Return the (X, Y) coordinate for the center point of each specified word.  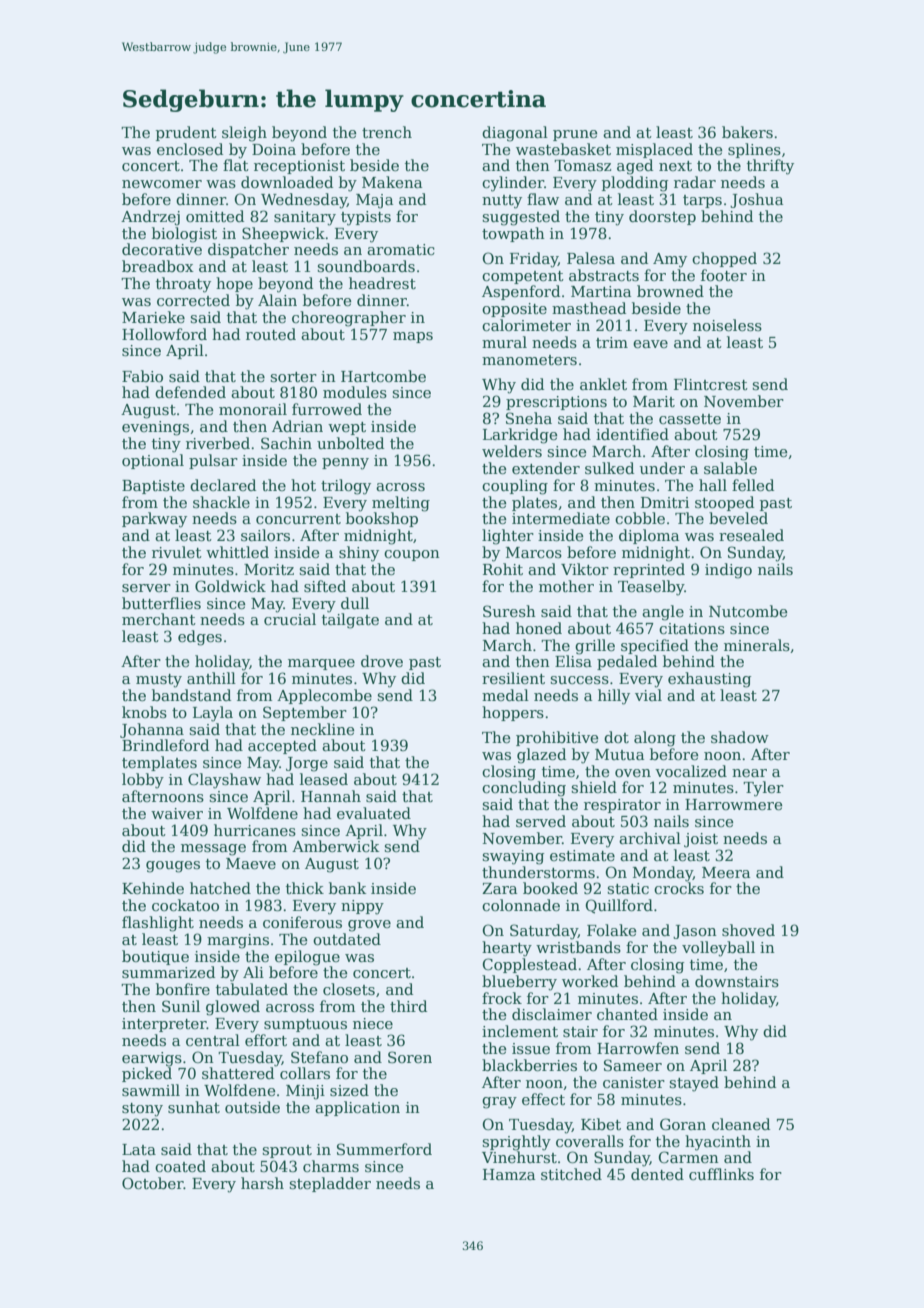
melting (401, 504)
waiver (177, 813)
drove (382, 661)
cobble (640, 518)
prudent (186, 133)
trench (387, 132)
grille (595, 647)
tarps (702, 201)
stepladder (330, 1184)
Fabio (142, 376)
